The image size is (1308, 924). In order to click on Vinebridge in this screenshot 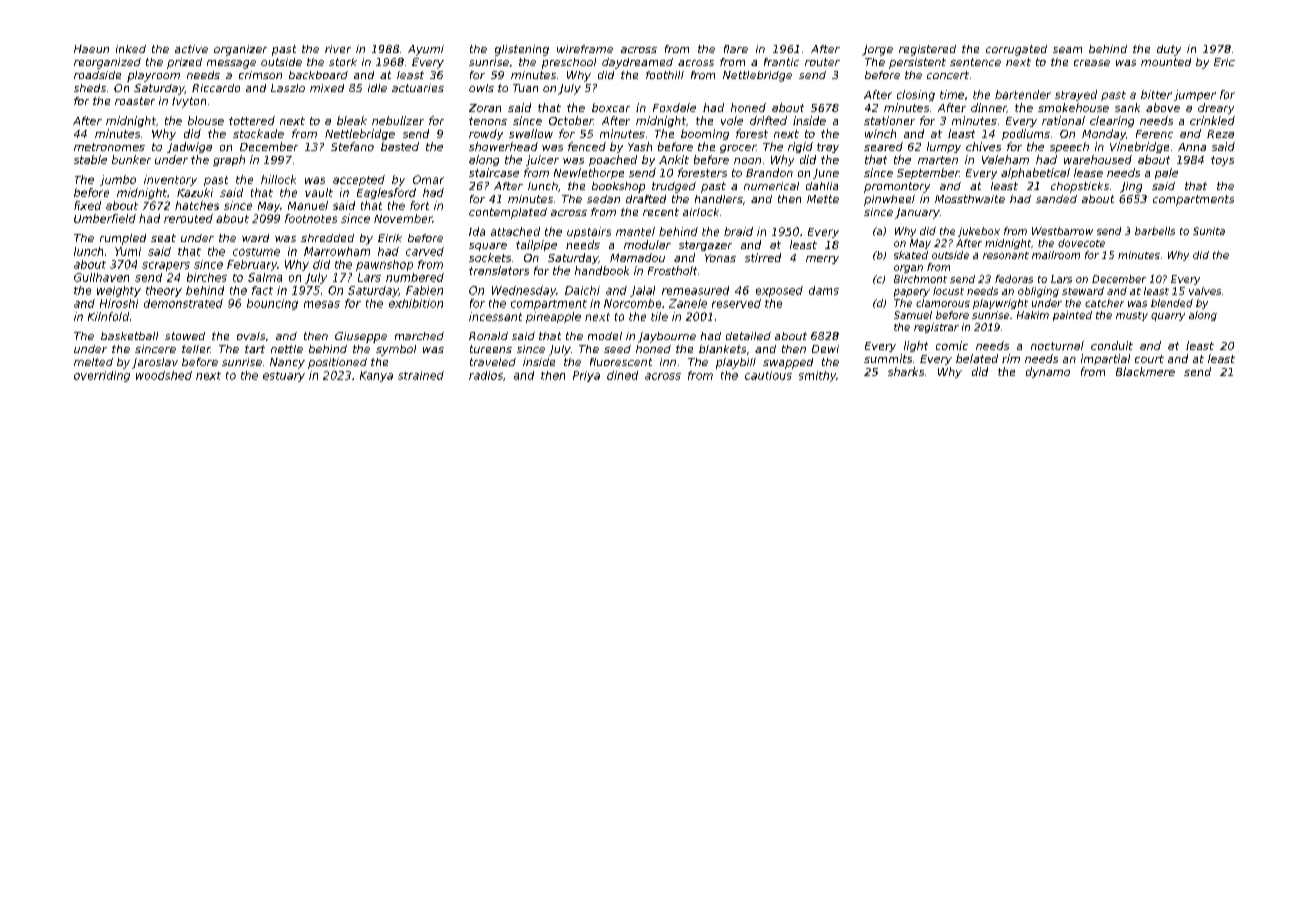, I will do `click(1139, 147)`.
